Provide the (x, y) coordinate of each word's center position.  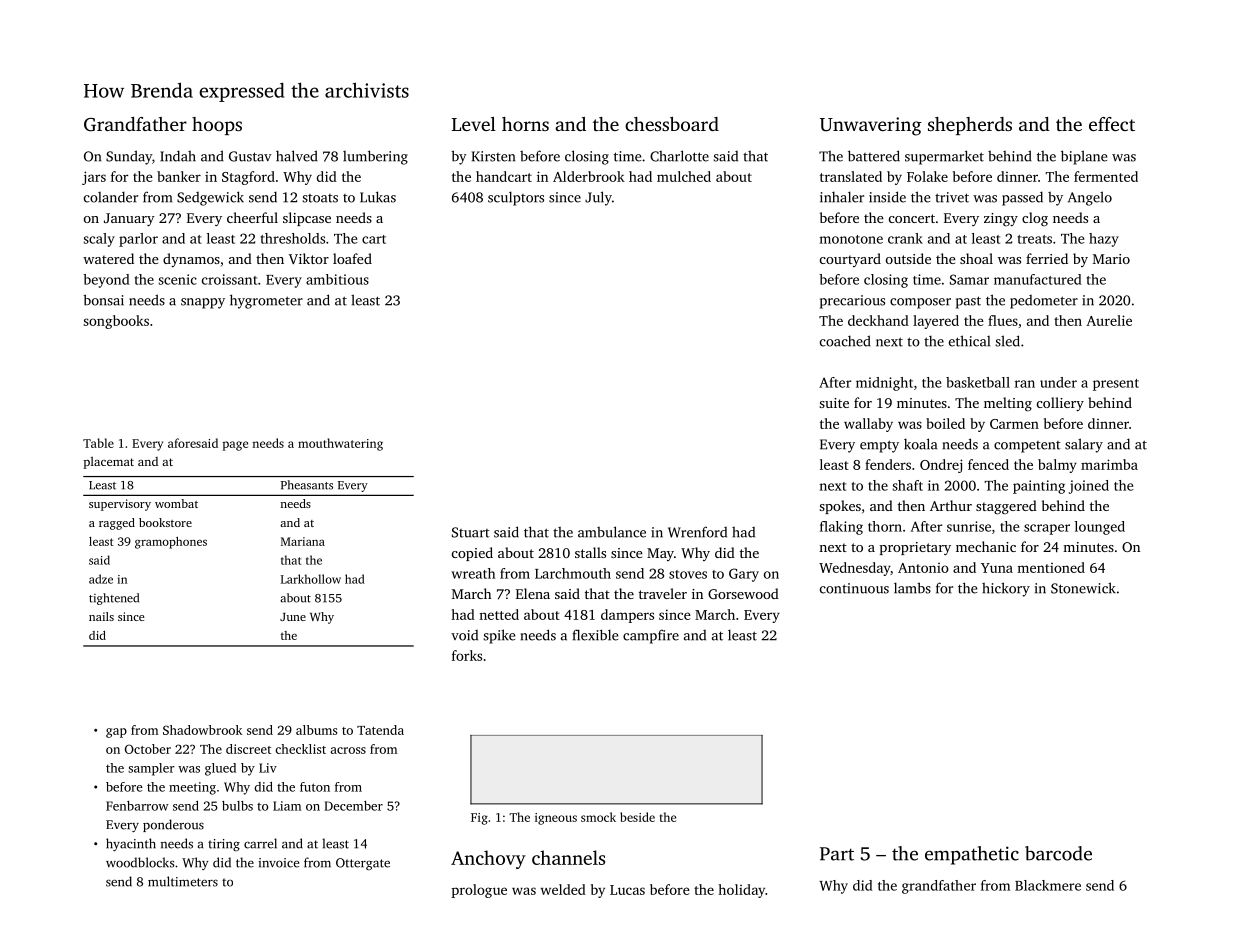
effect (1112, 124)
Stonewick (1083, 588)
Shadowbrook (202, 730)
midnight (884, 384)
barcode (1058, 853)
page (235, 446)
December (353, 806)
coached (845, 341)
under (1058, 382)
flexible (595, 635)
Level (474, 124)
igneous (556, 819)
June (293, 617)
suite (834, 403)
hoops (217, 126)
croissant (229, 279)
